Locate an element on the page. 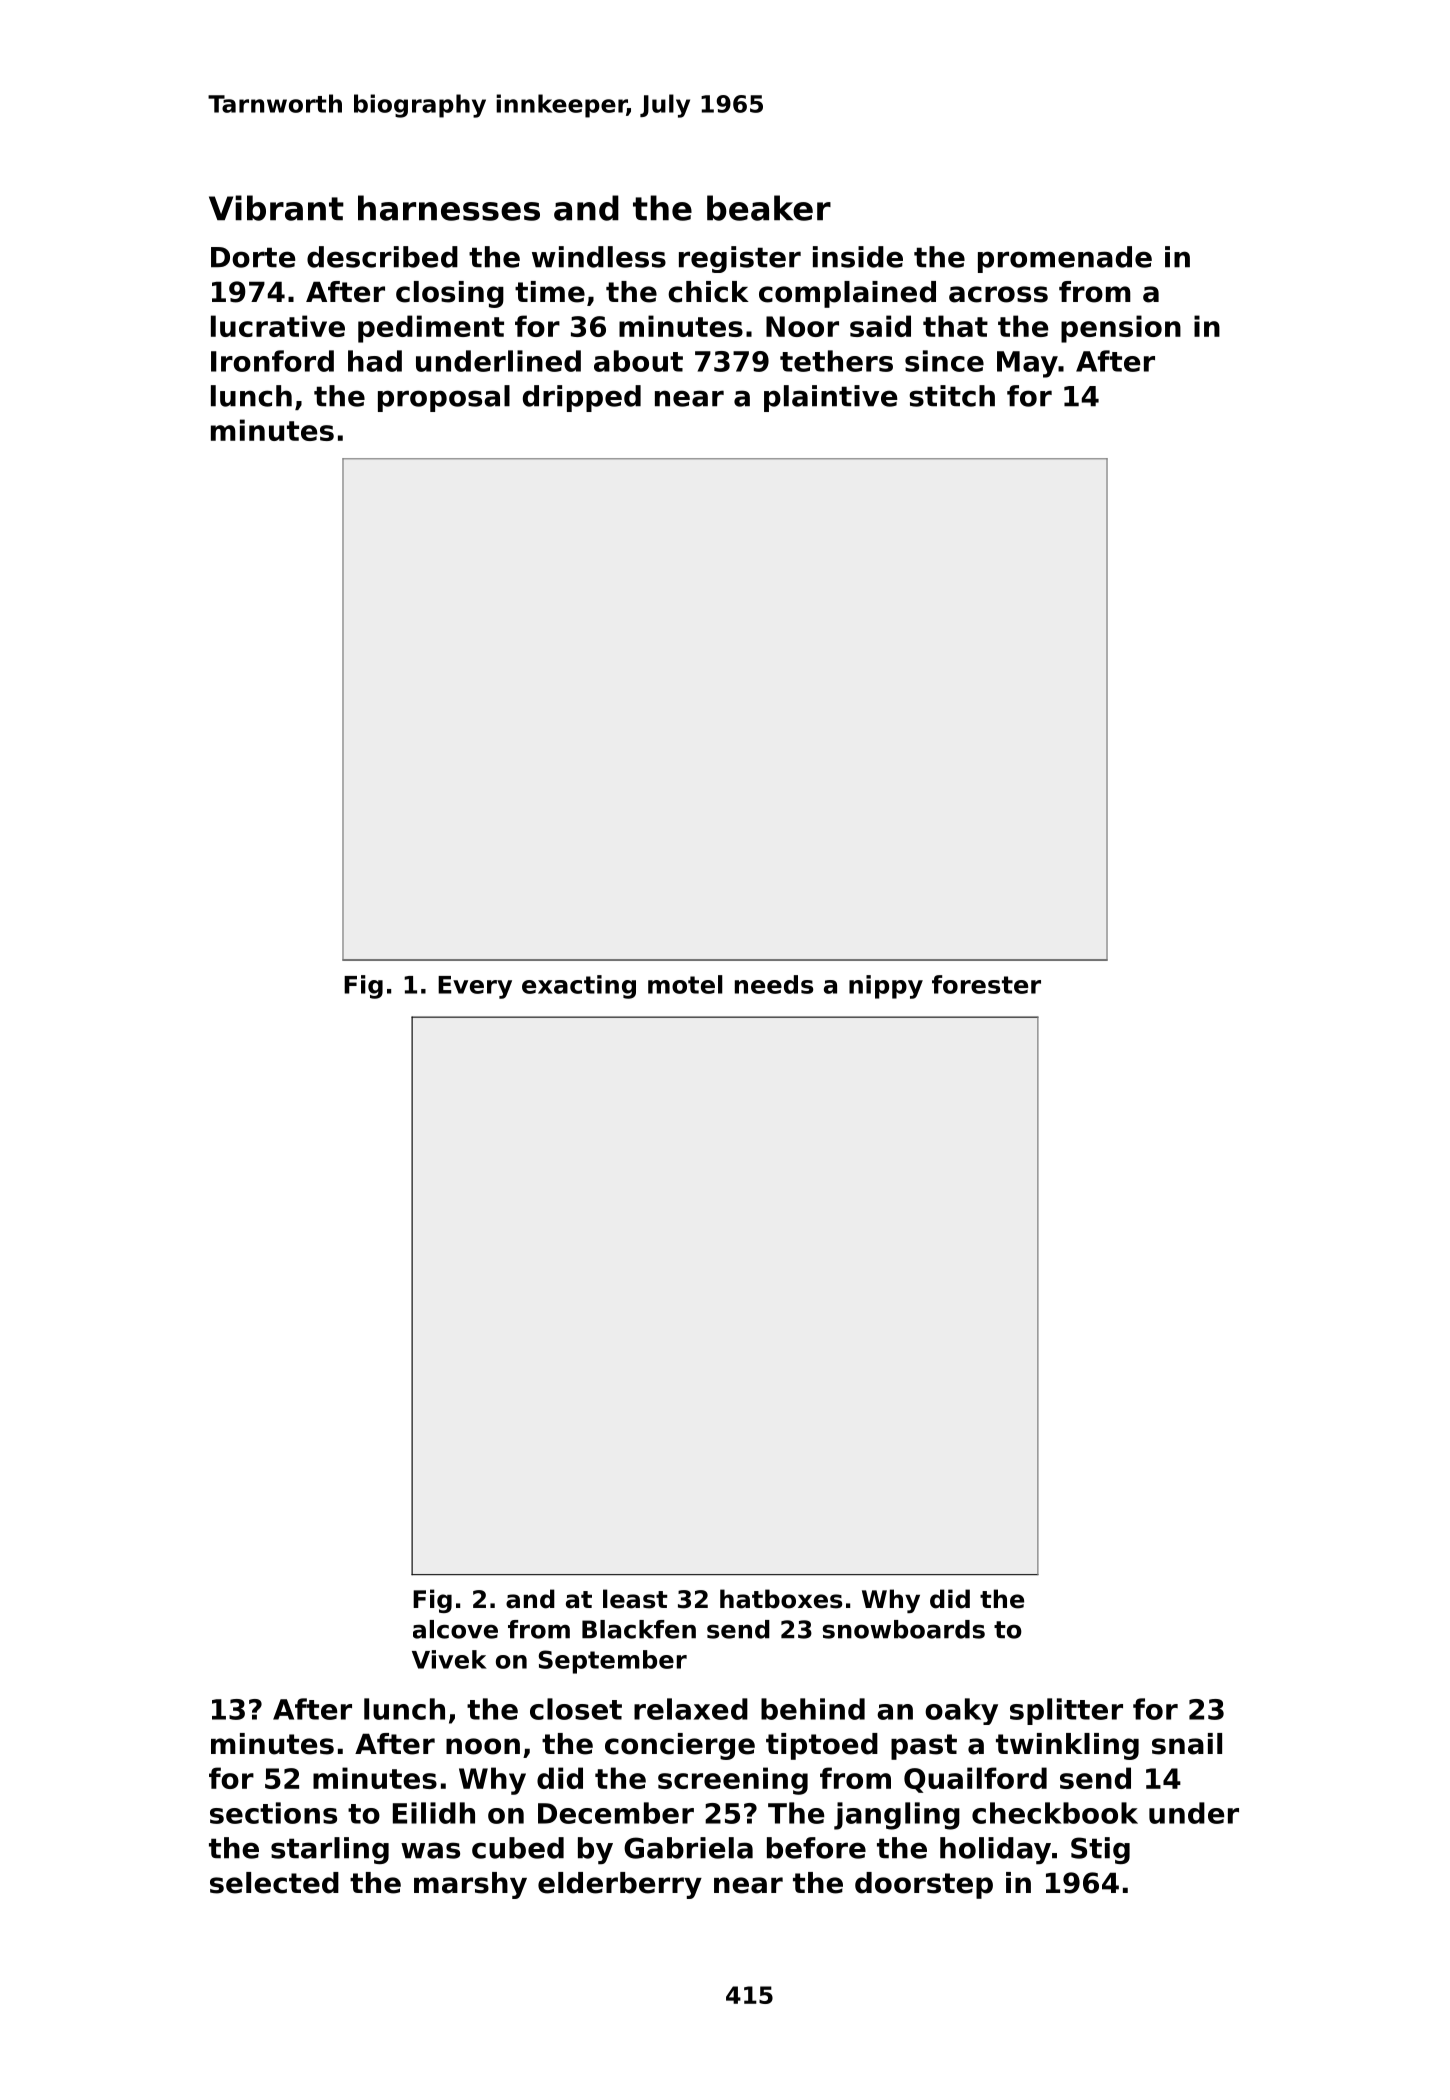 The image size is (1450, 2100). pension is located at coordinates (1121, 329).
